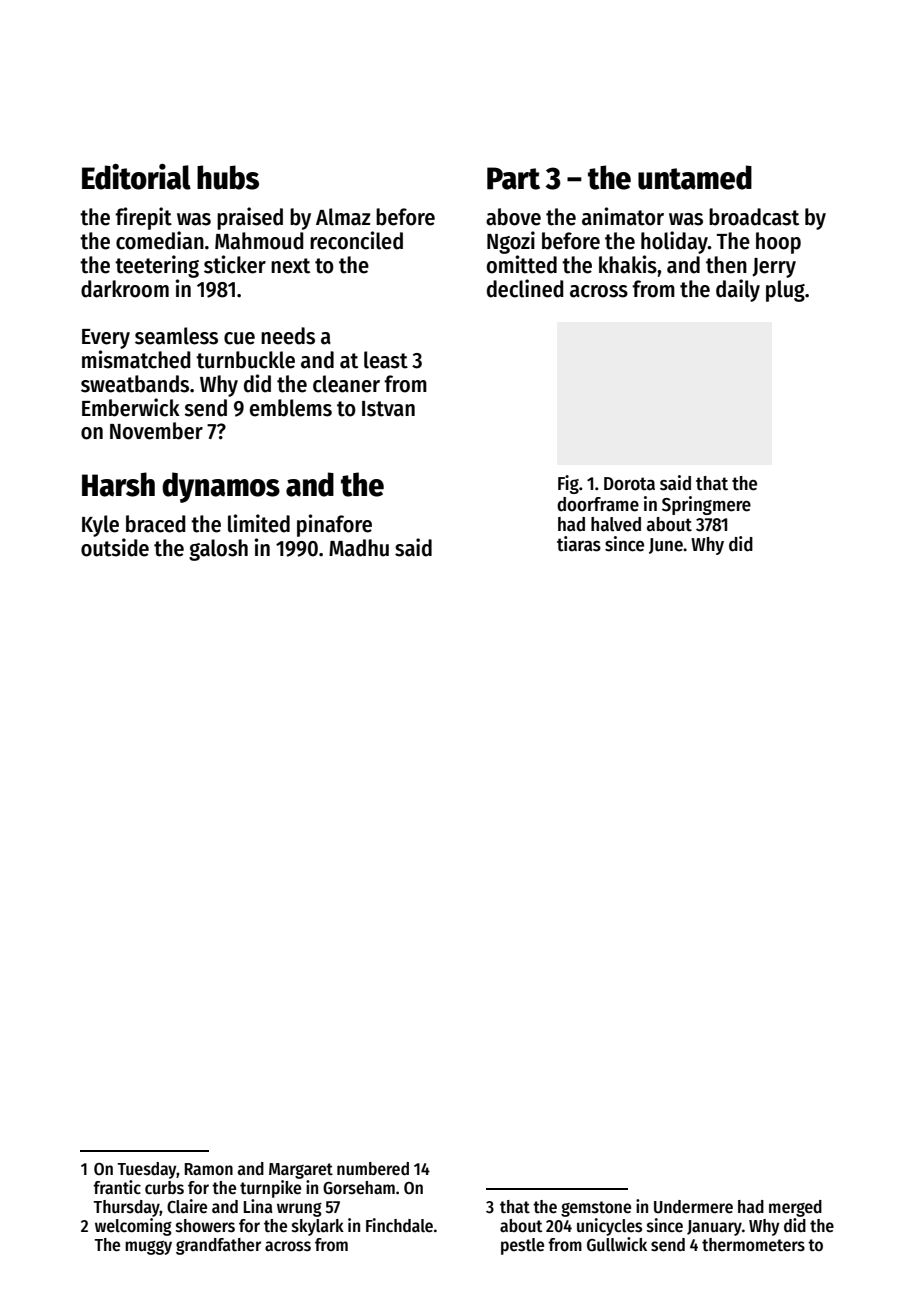 The image size is (924, 1311). I want to click on galosh, so click(218, 550).
